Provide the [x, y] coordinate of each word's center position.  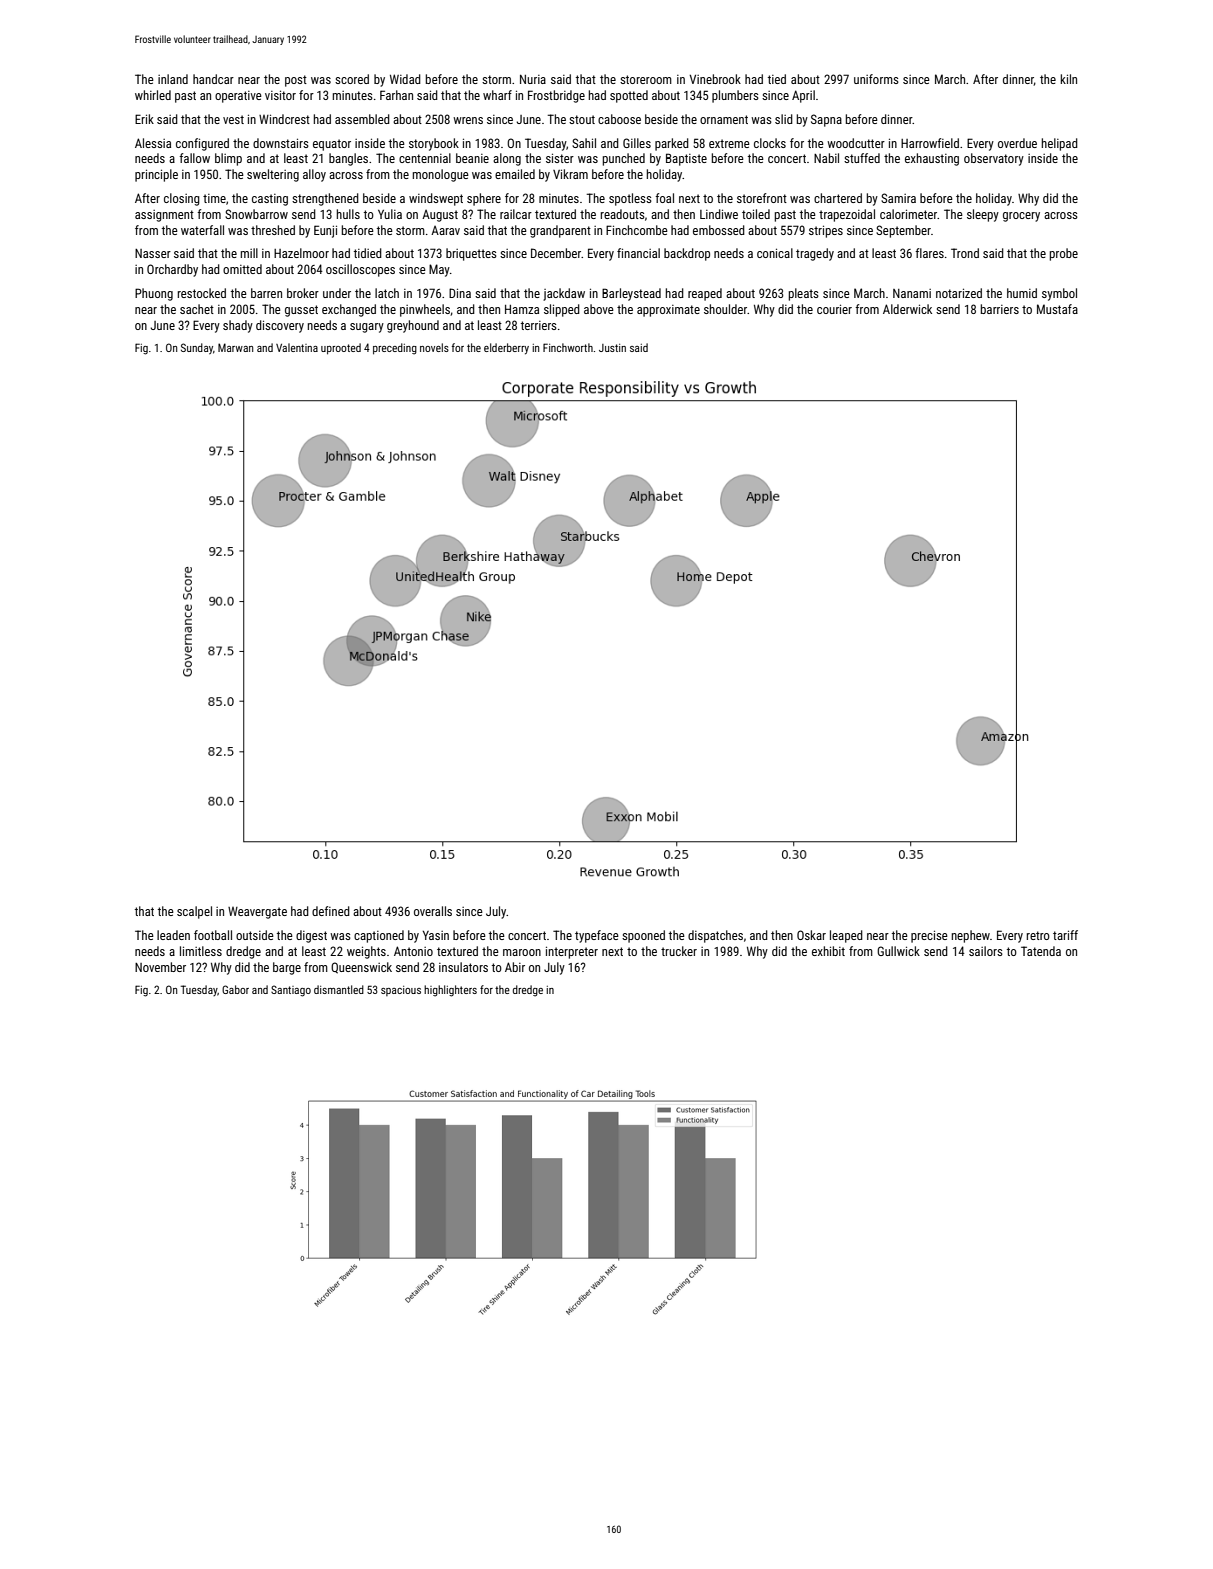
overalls [433, 911]
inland [173, 79]
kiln [1069, 79]
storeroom [646, 79]
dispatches [715, 936]
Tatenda [1041, 951]
